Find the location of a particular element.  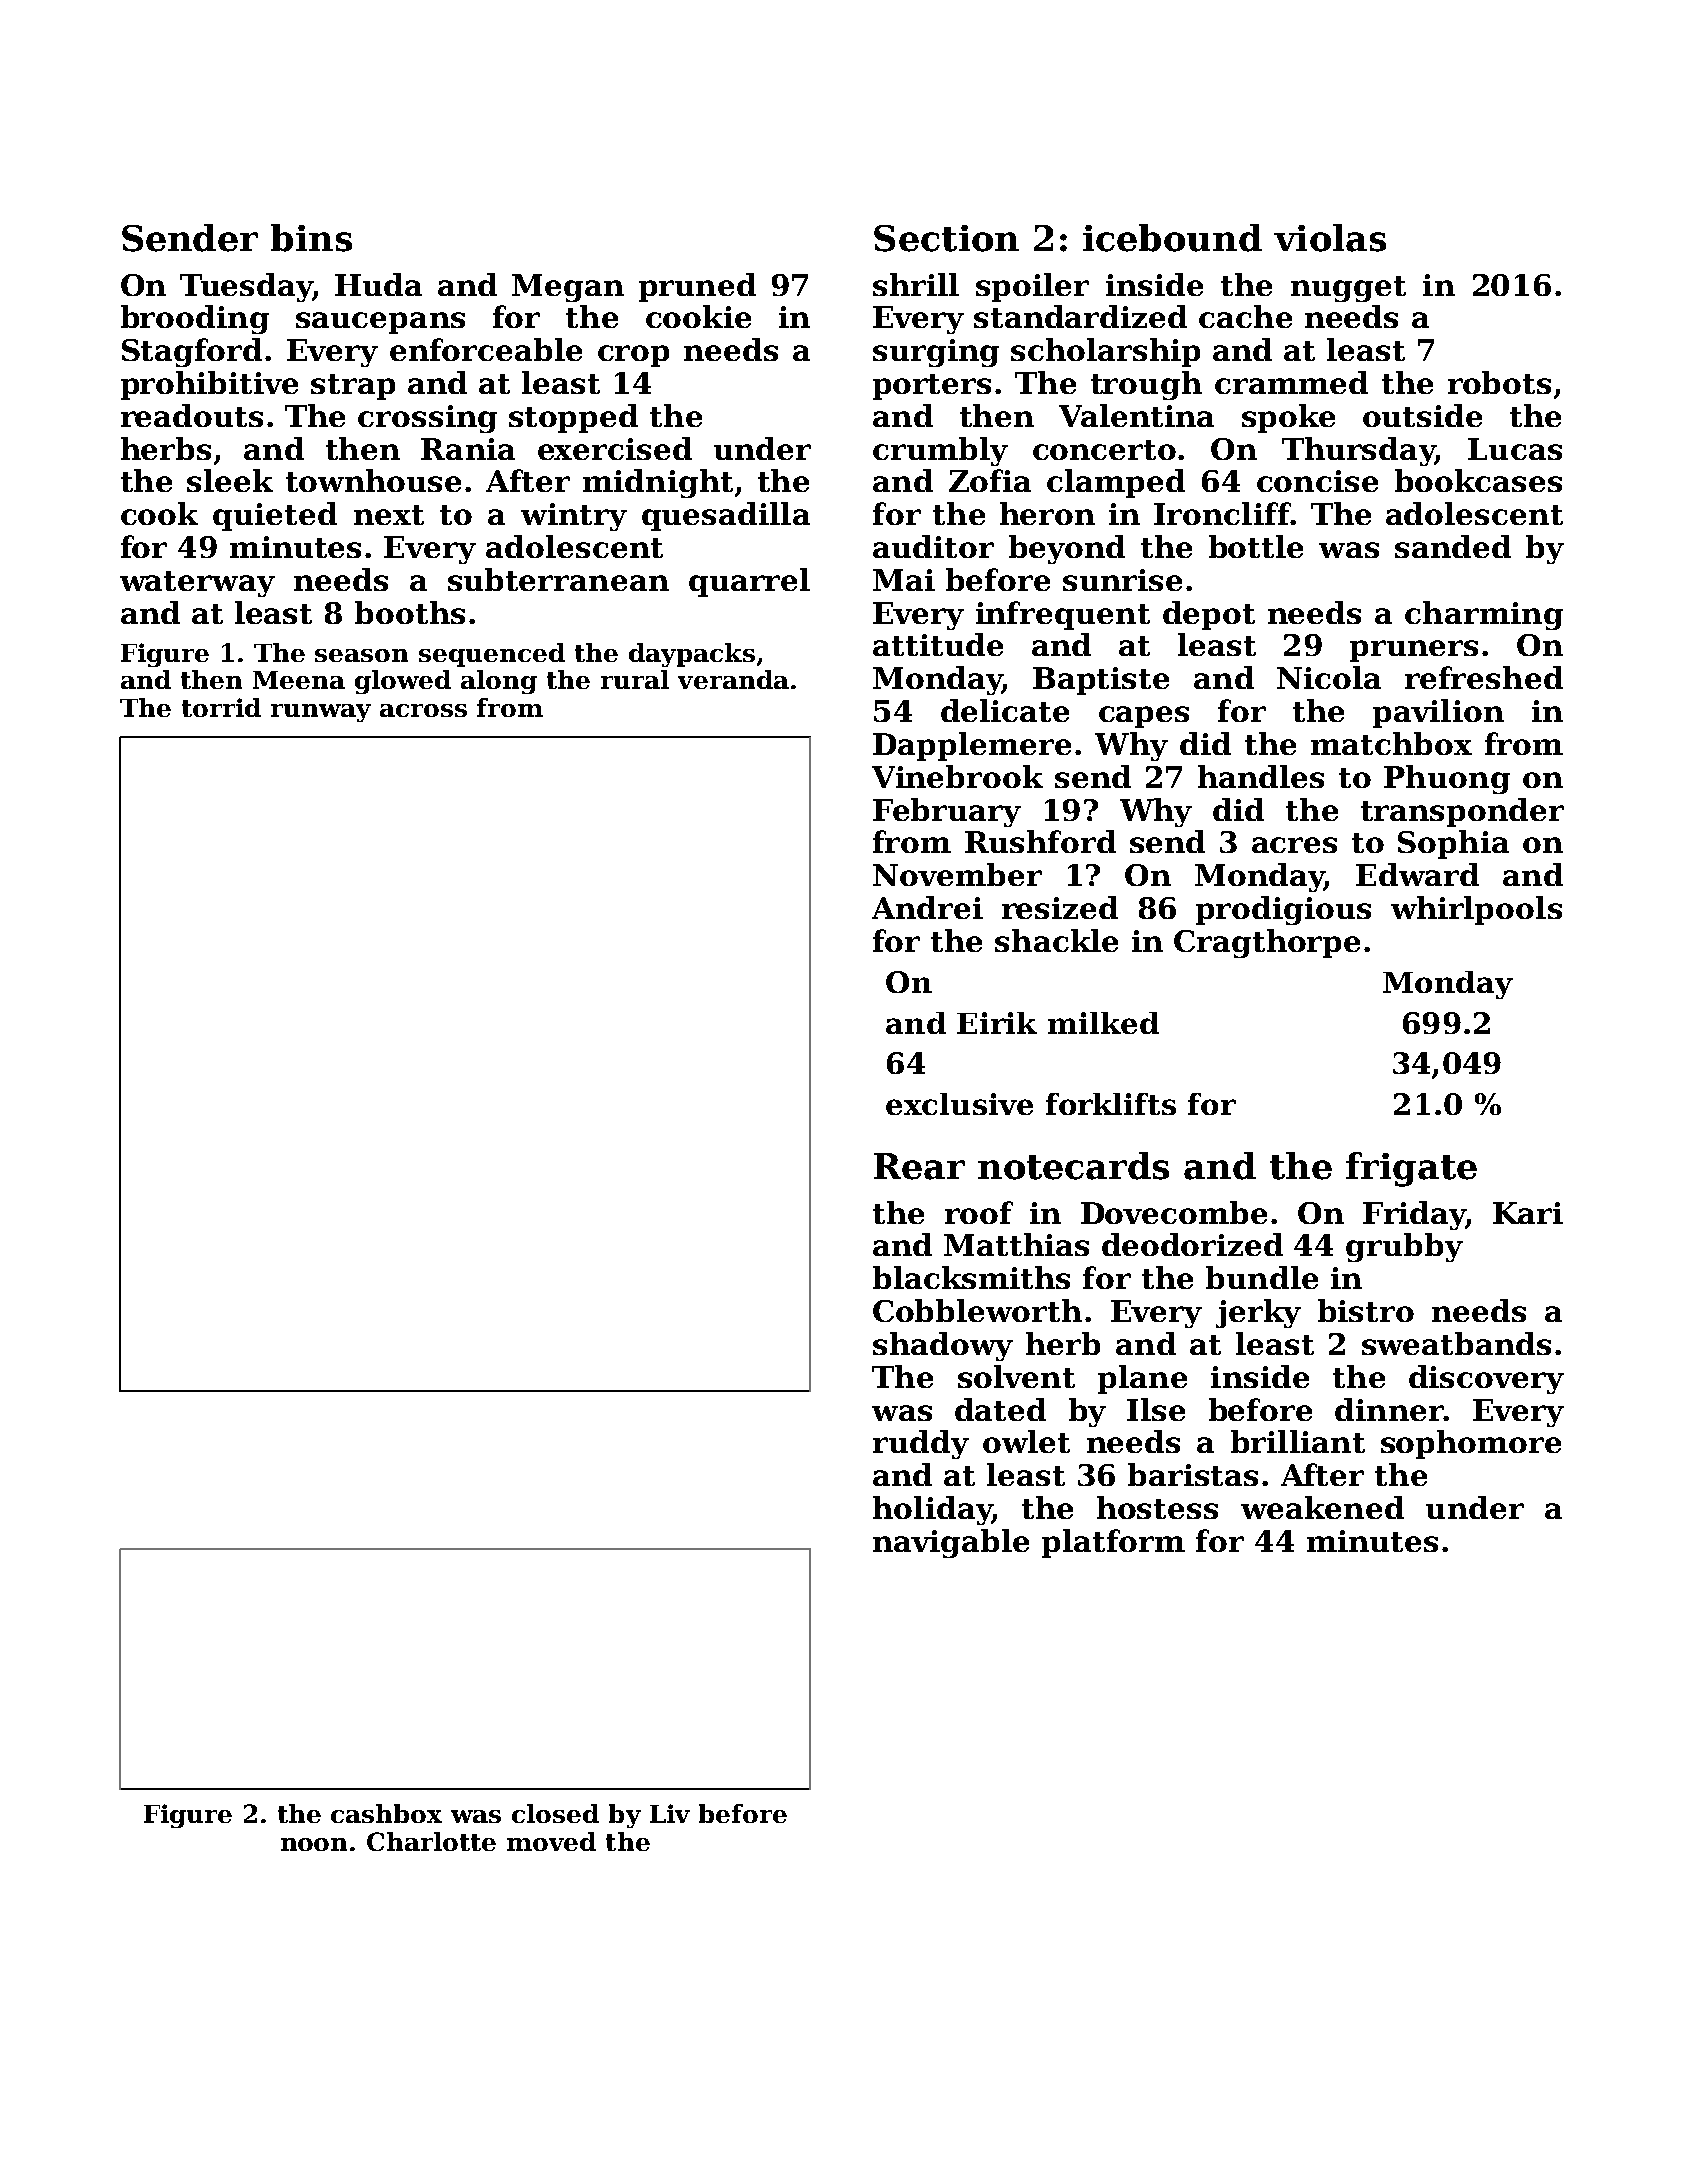

sanded is located at coordinates (1453, 546).
